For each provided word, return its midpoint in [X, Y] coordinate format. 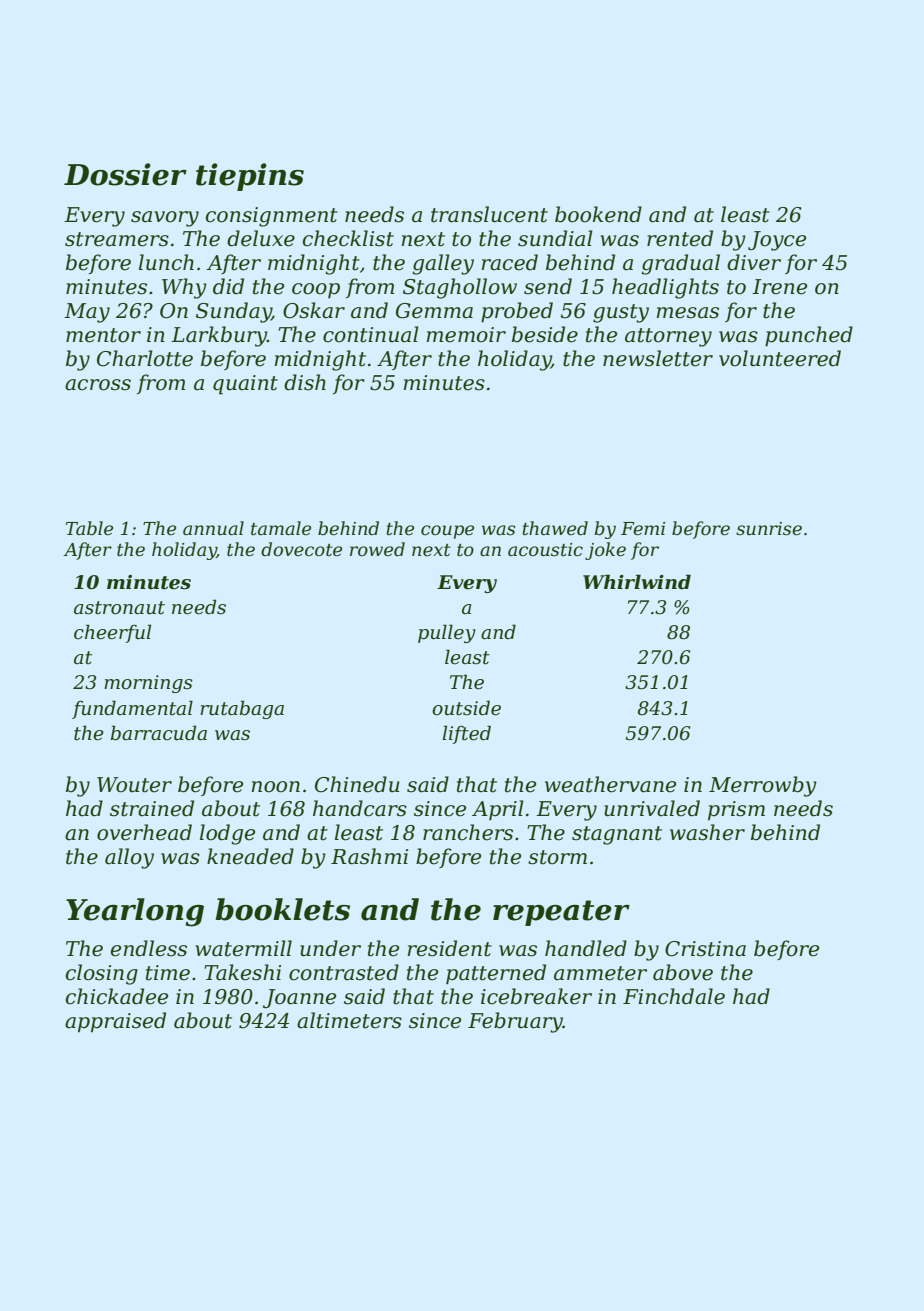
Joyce [777, 241]
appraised [115, 1022]
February [515, 1022]
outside [466, 708]
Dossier [125, 174]
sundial [555, 238]
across [98, 385]
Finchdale [674, 996]
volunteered [780, 358]
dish [305, 382]
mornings [148, 684]
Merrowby [763, 786]
